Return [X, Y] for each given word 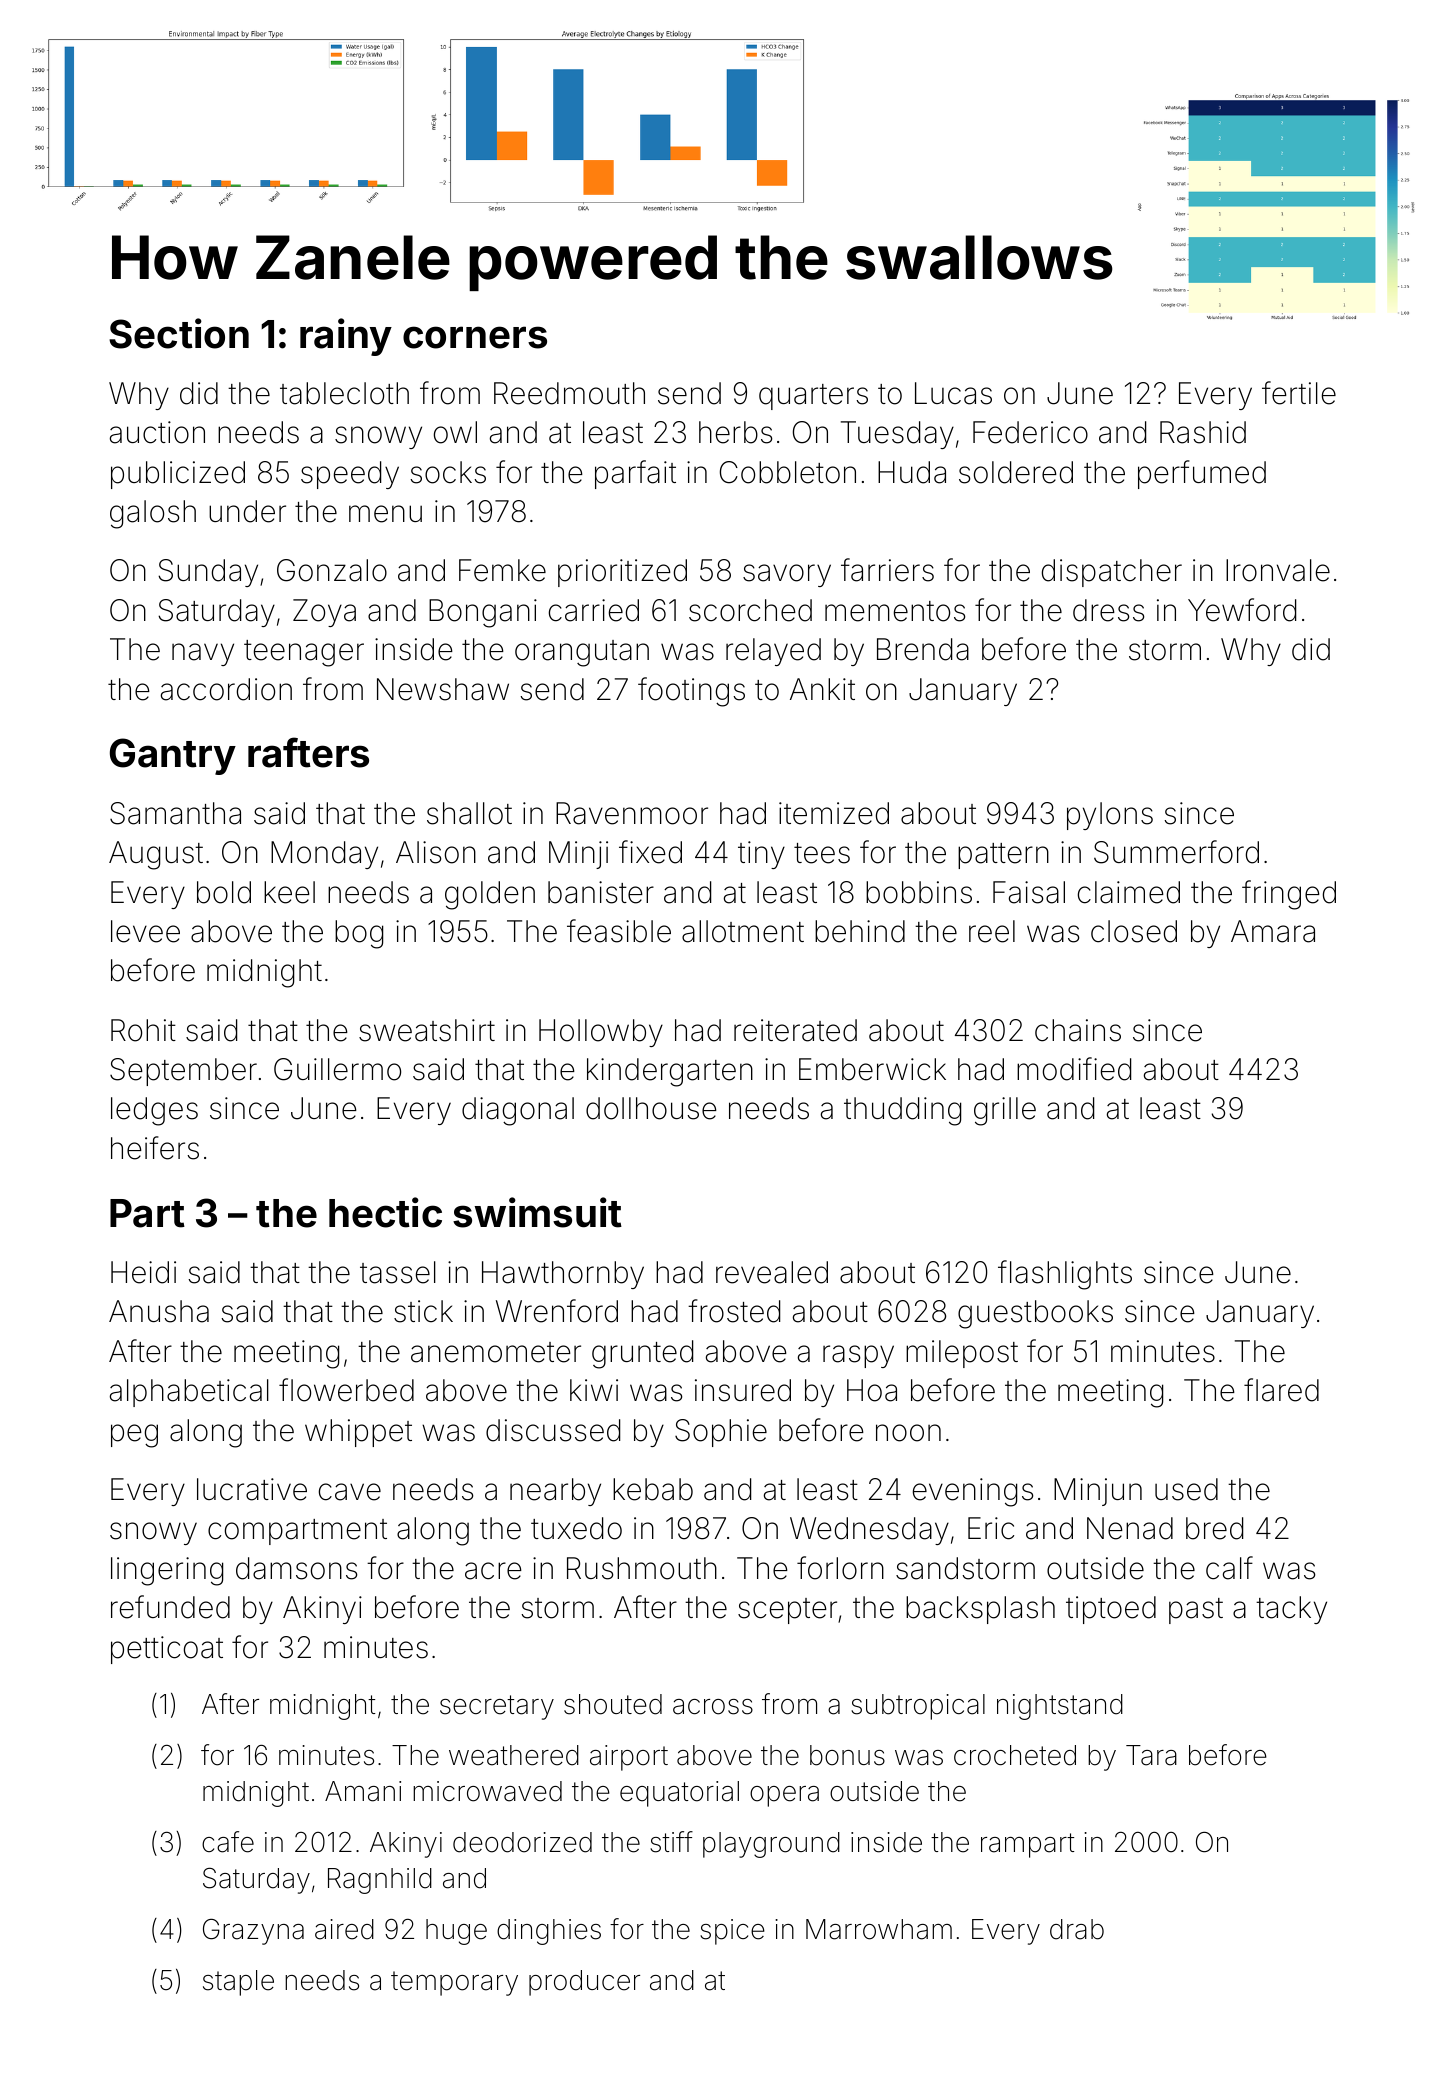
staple [238, 1983]
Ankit [822, 689]
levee [145, 931]
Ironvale [1278, 570]
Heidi [143, 1272]
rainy [346, 337]
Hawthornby [563, 1275]
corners [475, 337]
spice [732, 1932]
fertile [1299, 393]
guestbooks [1035, 1314]
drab [1077, 1929]
